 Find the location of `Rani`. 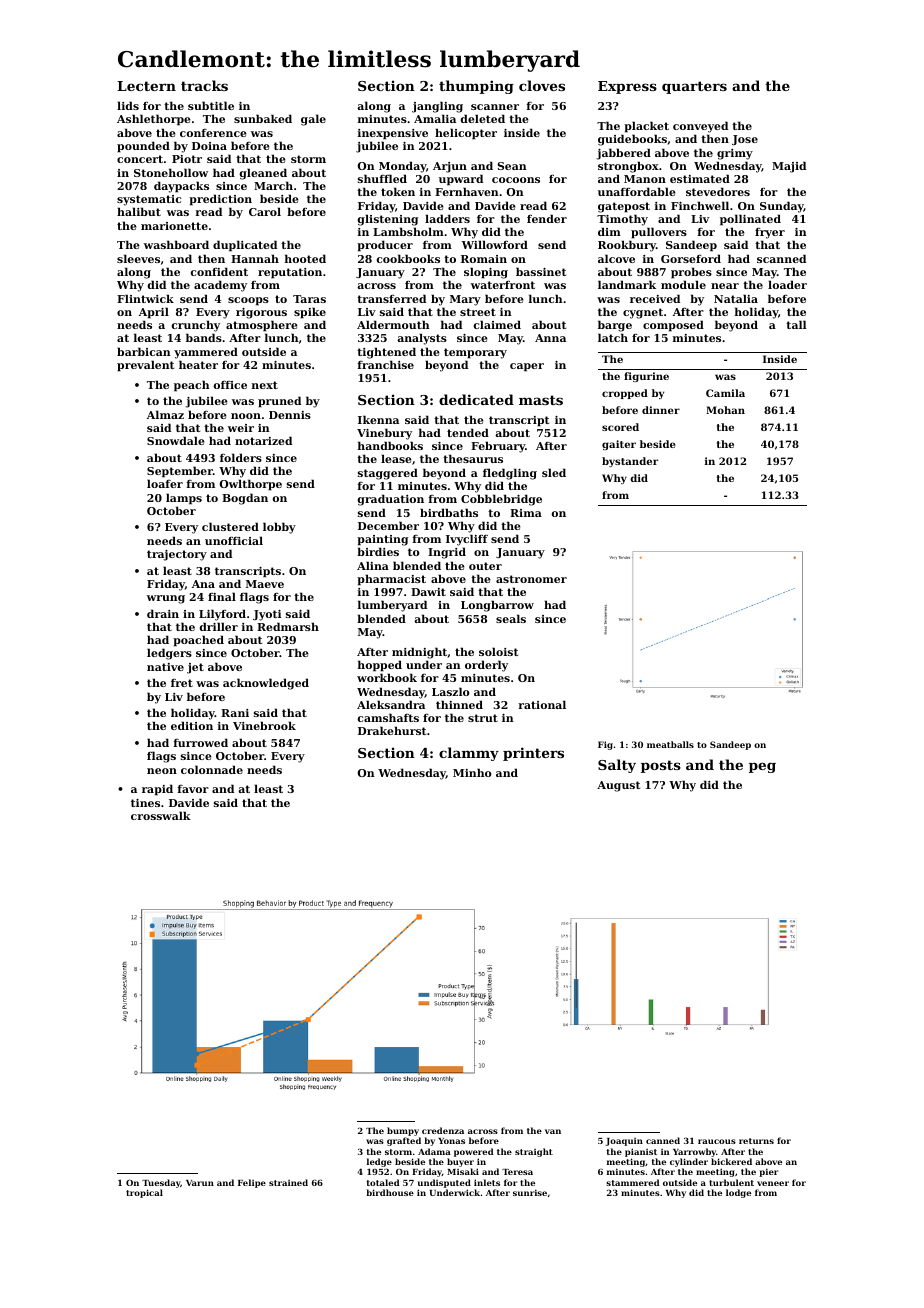

Rani is located at coordinates (235, 713).
